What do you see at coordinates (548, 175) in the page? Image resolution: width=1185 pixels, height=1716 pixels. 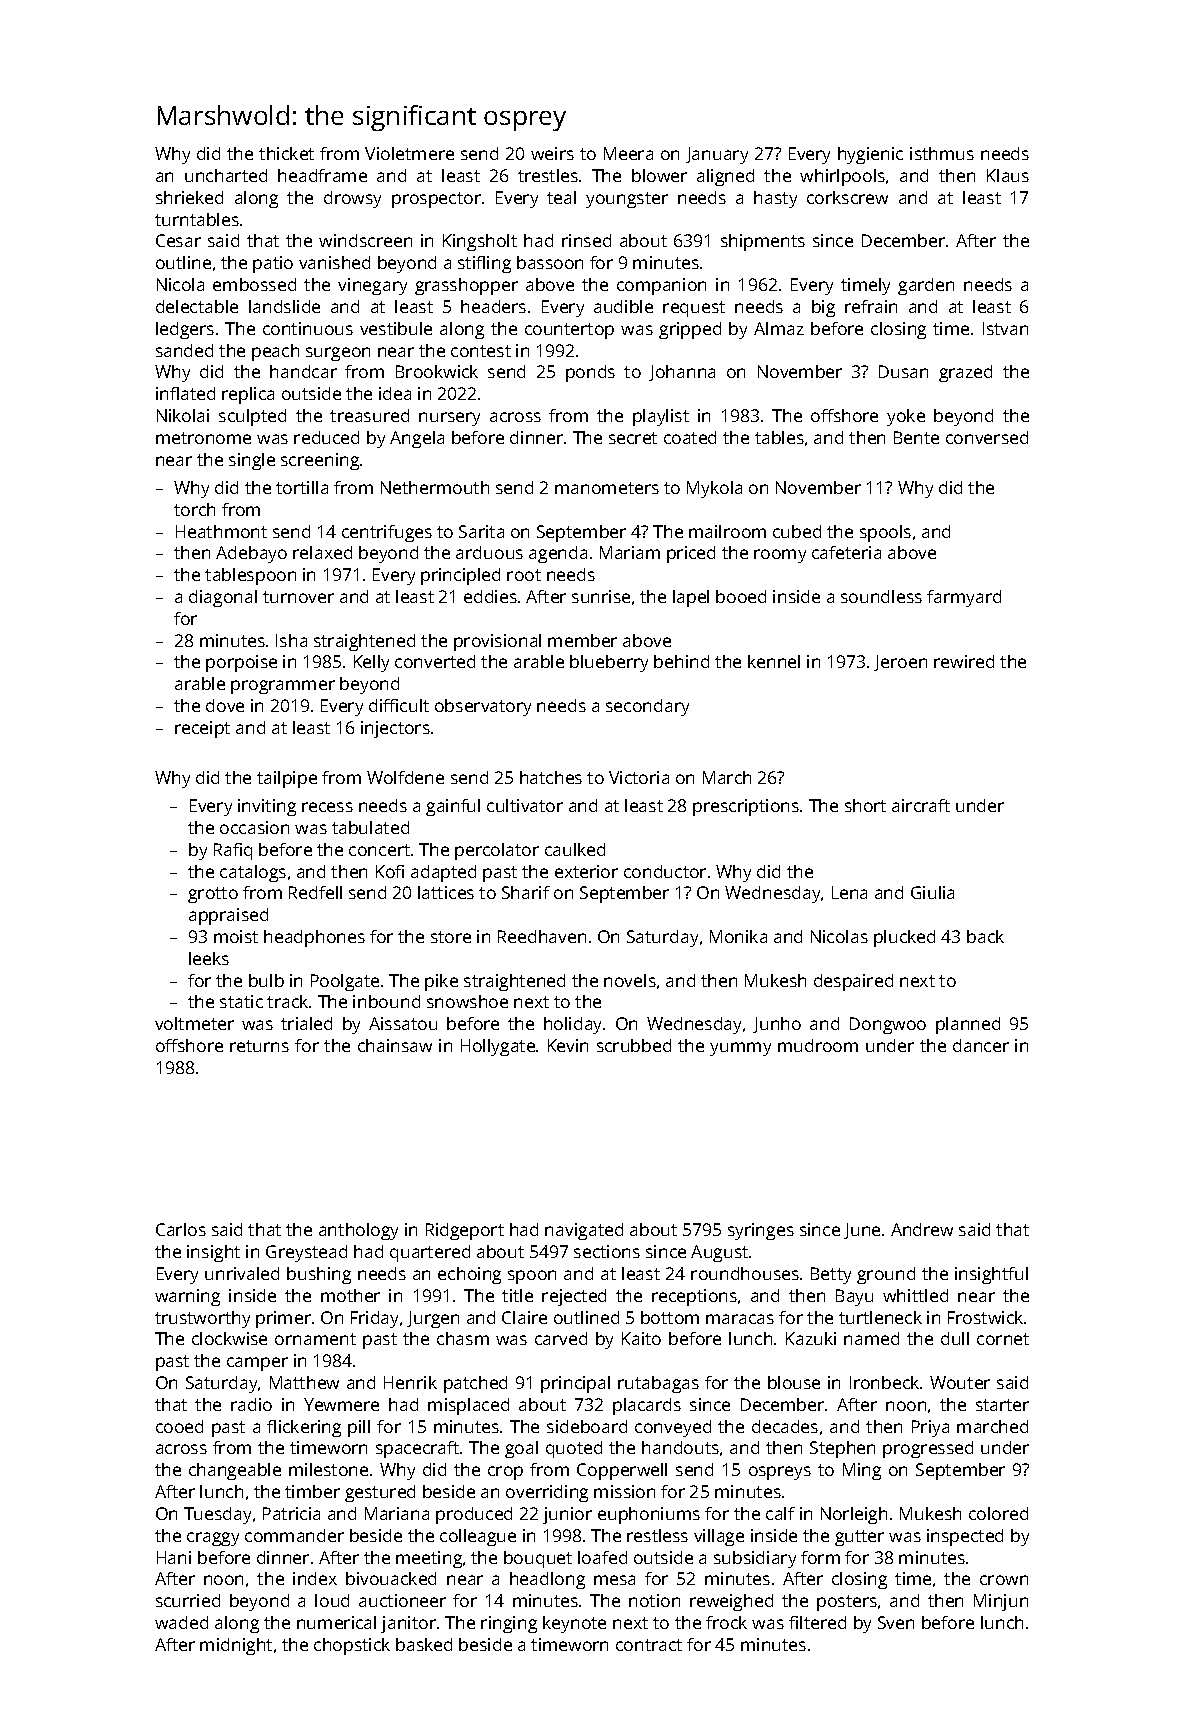 I see `trestles` at bounding box center [548, 175].
